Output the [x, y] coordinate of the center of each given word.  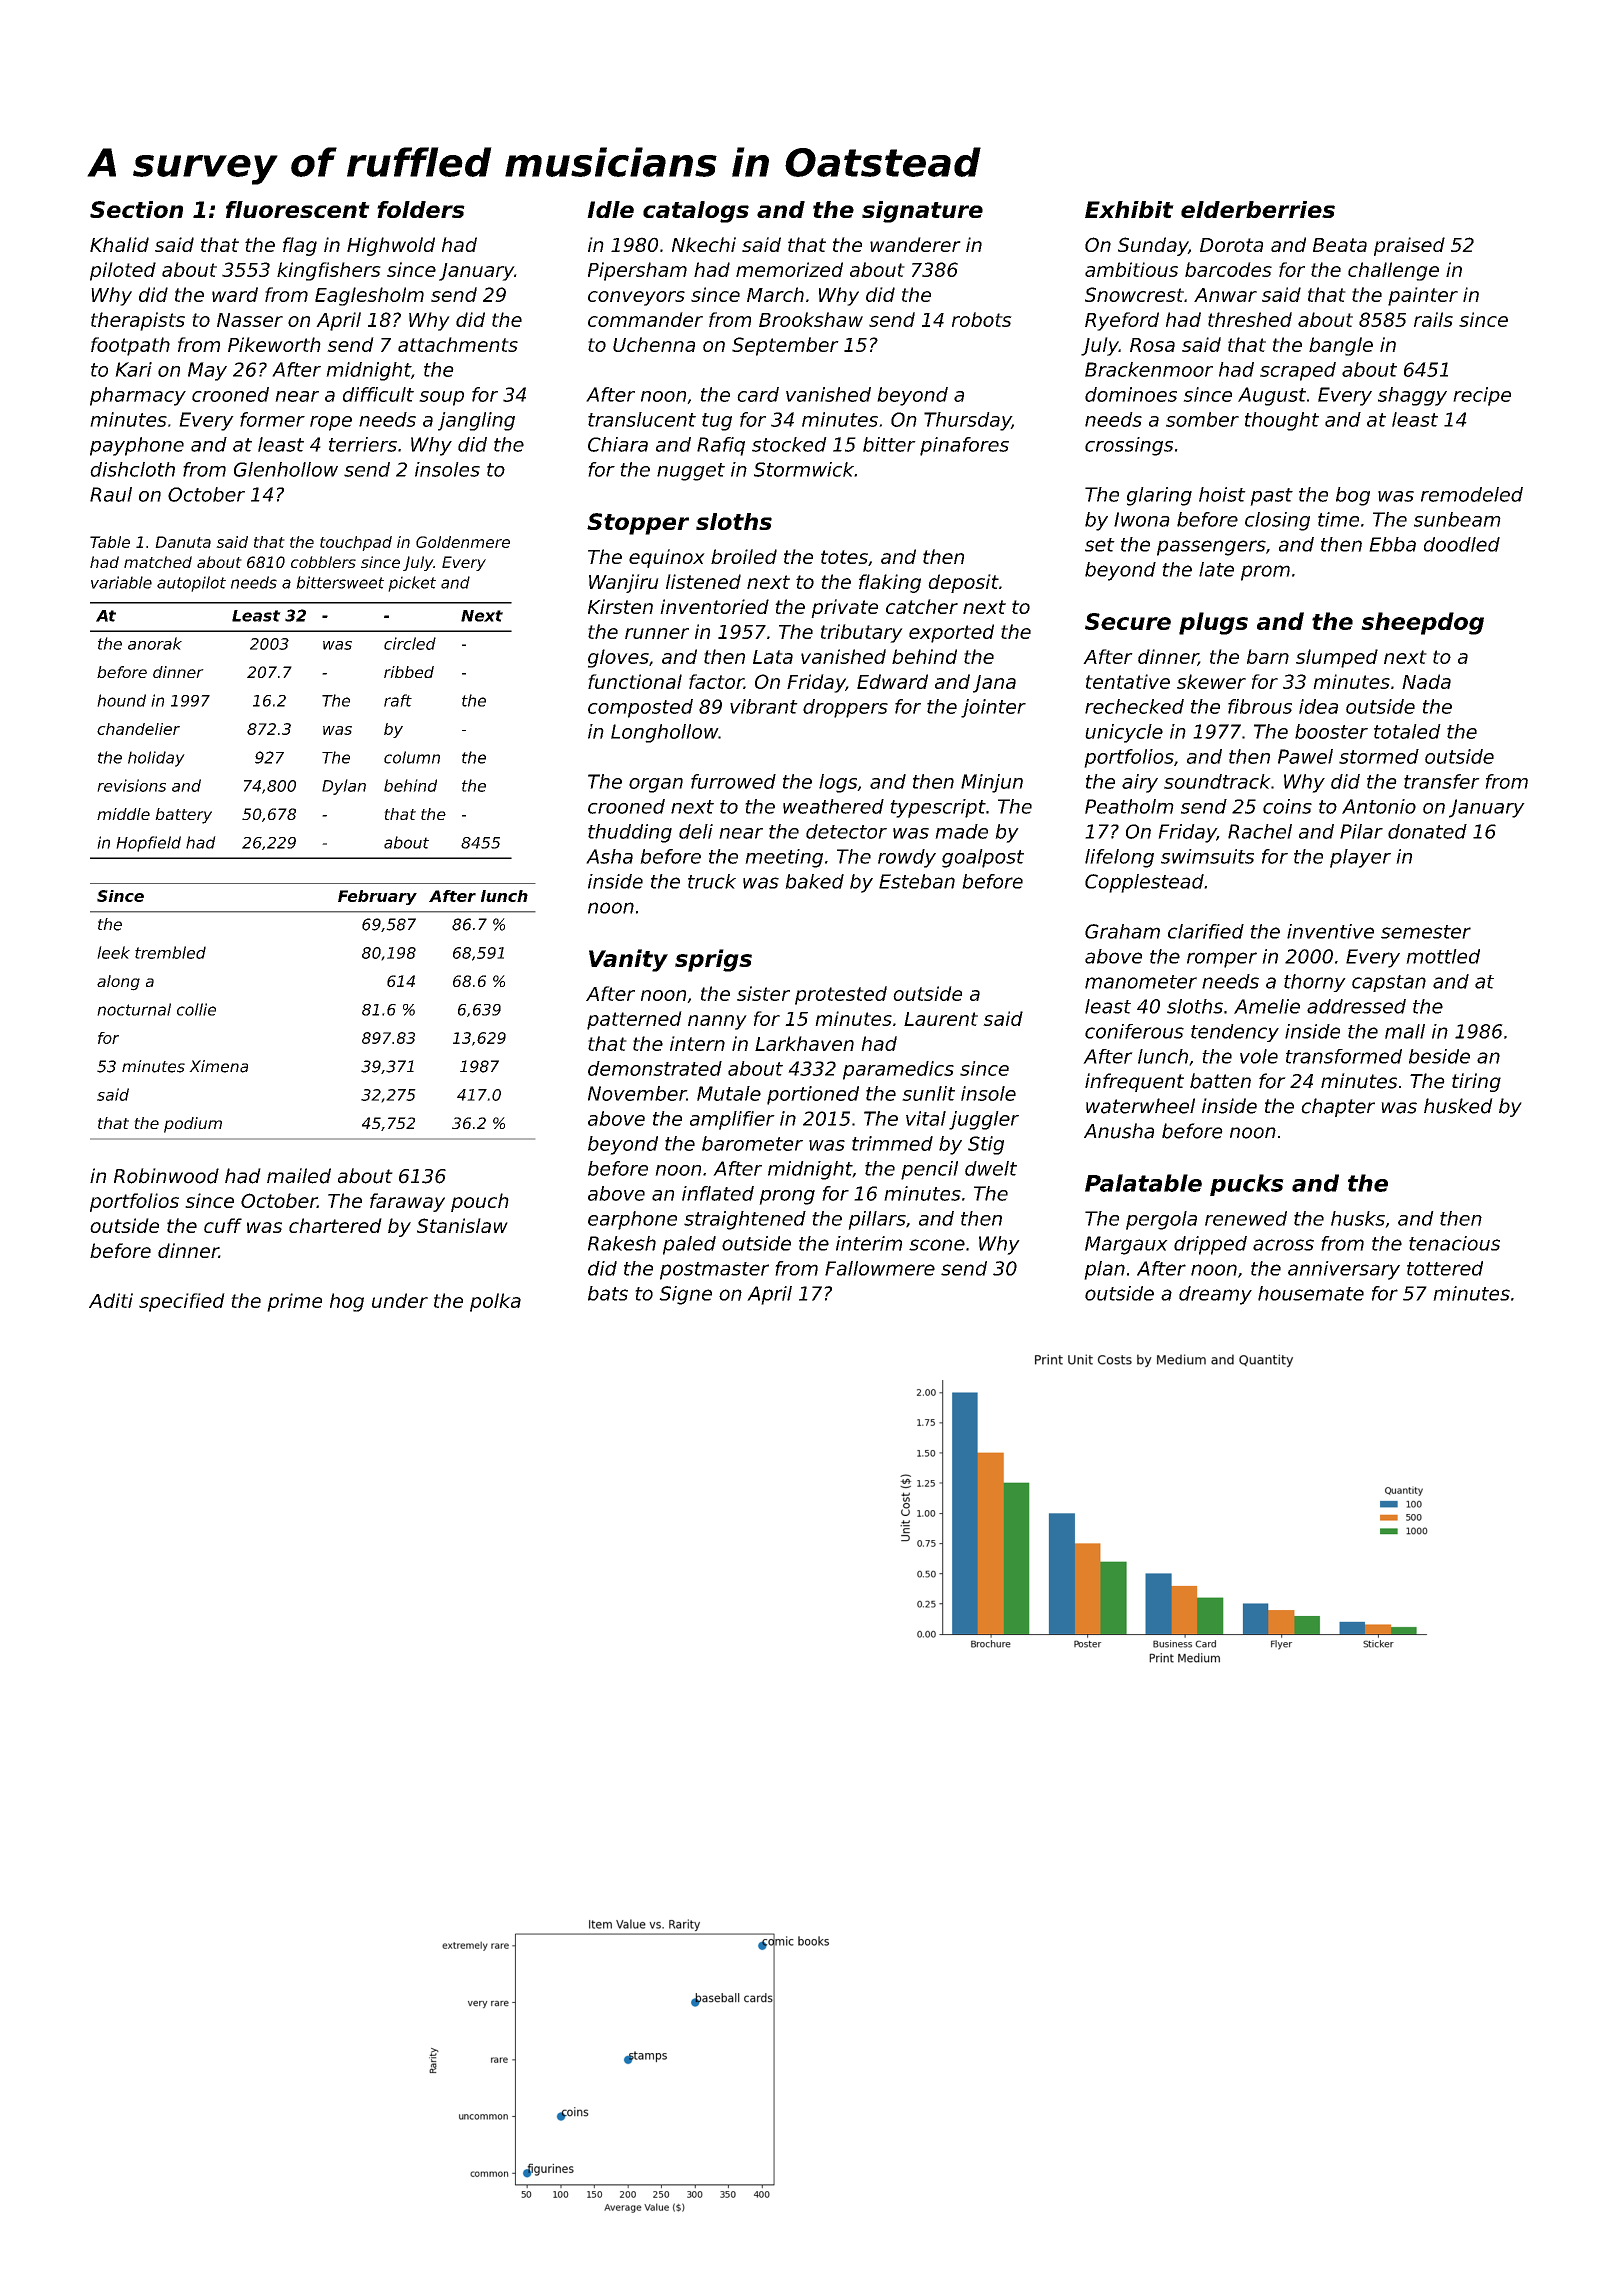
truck [712, 881]
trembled [170, 952]
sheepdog [1422, 623]
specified [182, 1302]
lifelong [1119, 858]
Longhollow [664, 733]
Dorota [1231, 245]
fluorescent [298, 209]
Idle [610, 209]
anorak [155, 643]
